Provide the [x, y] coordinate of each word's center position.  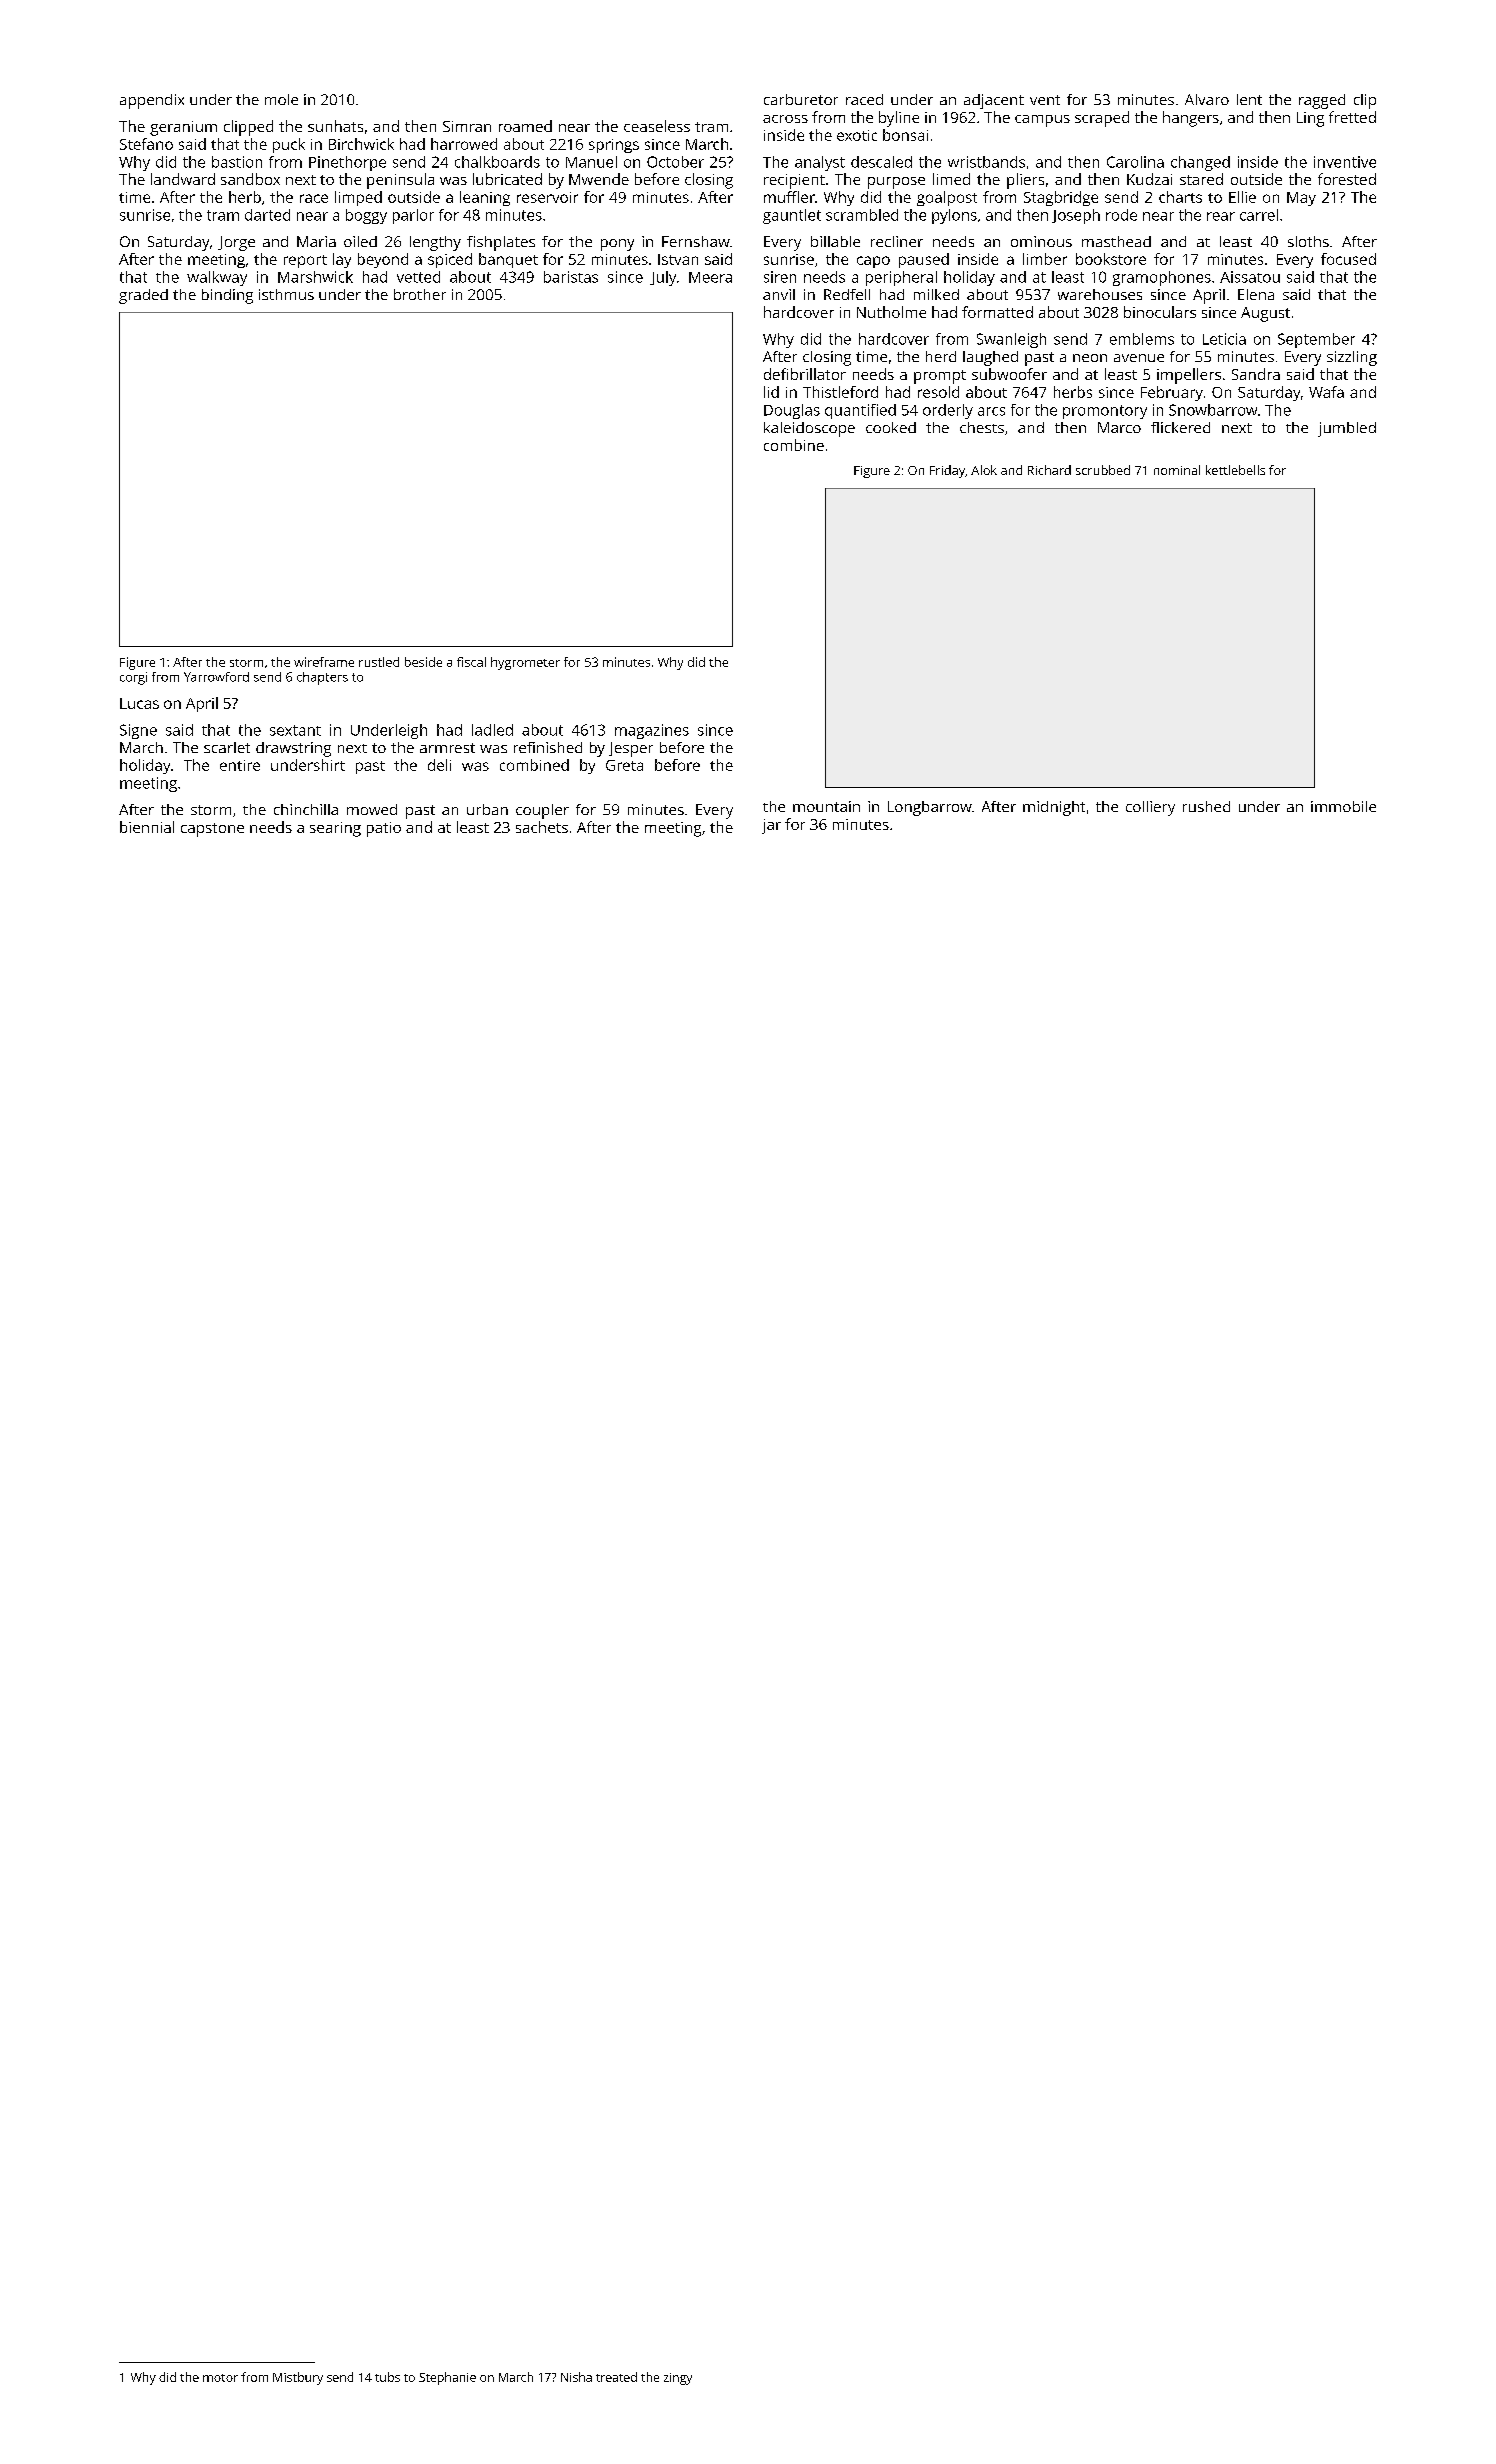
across [785, 119]
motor [220, 2378]
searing [335, 829]
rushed [1206, 806]
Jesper [631, 749]
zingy [678, 2379]
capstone [212, 830]
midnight [1054, 808]
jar [771, 826]
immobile [1343, 806]
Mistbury [298, 2378]
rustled [379, 662]
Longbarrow [930, 808]
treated [616, 2377]
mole [281, 99]
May [1301, 199]
